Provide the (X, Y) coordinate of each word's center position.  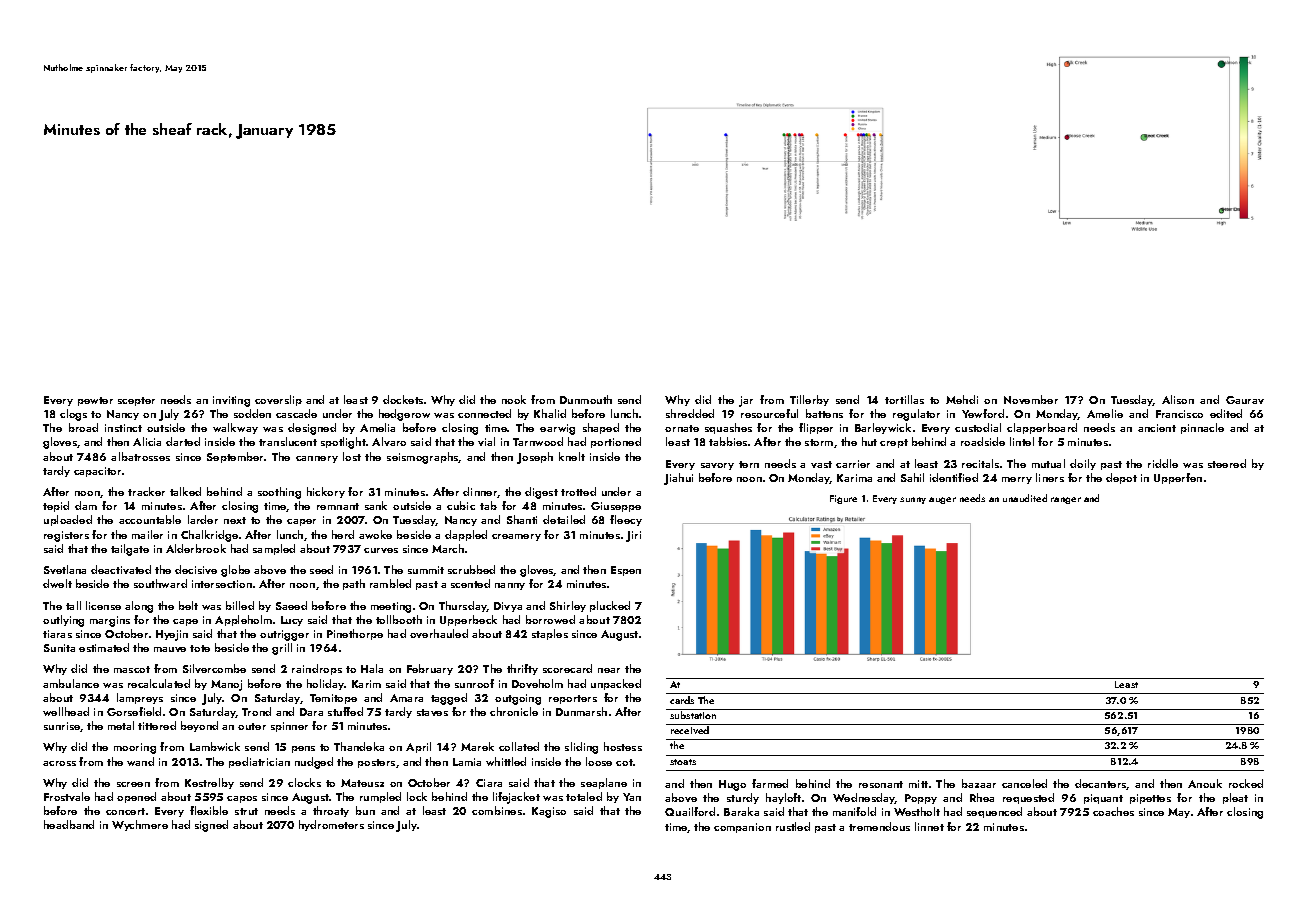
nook (514, 399)
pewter (95, 401)
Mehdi (962, 399)
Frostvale (67, 796)
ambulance (71, 683)
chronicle (514, 711)
